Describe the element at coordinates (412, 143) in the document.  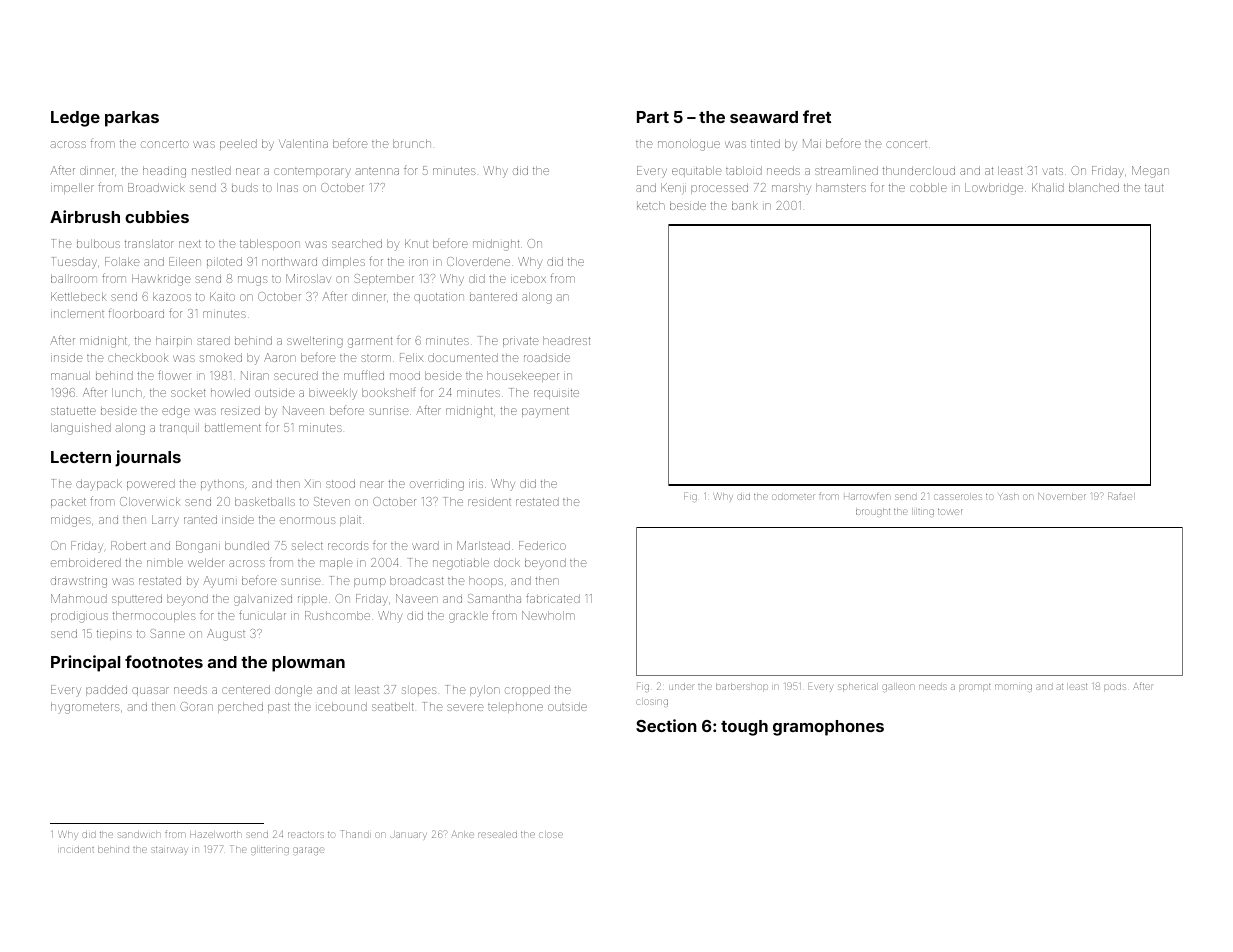
I see `brunch` at that location.
